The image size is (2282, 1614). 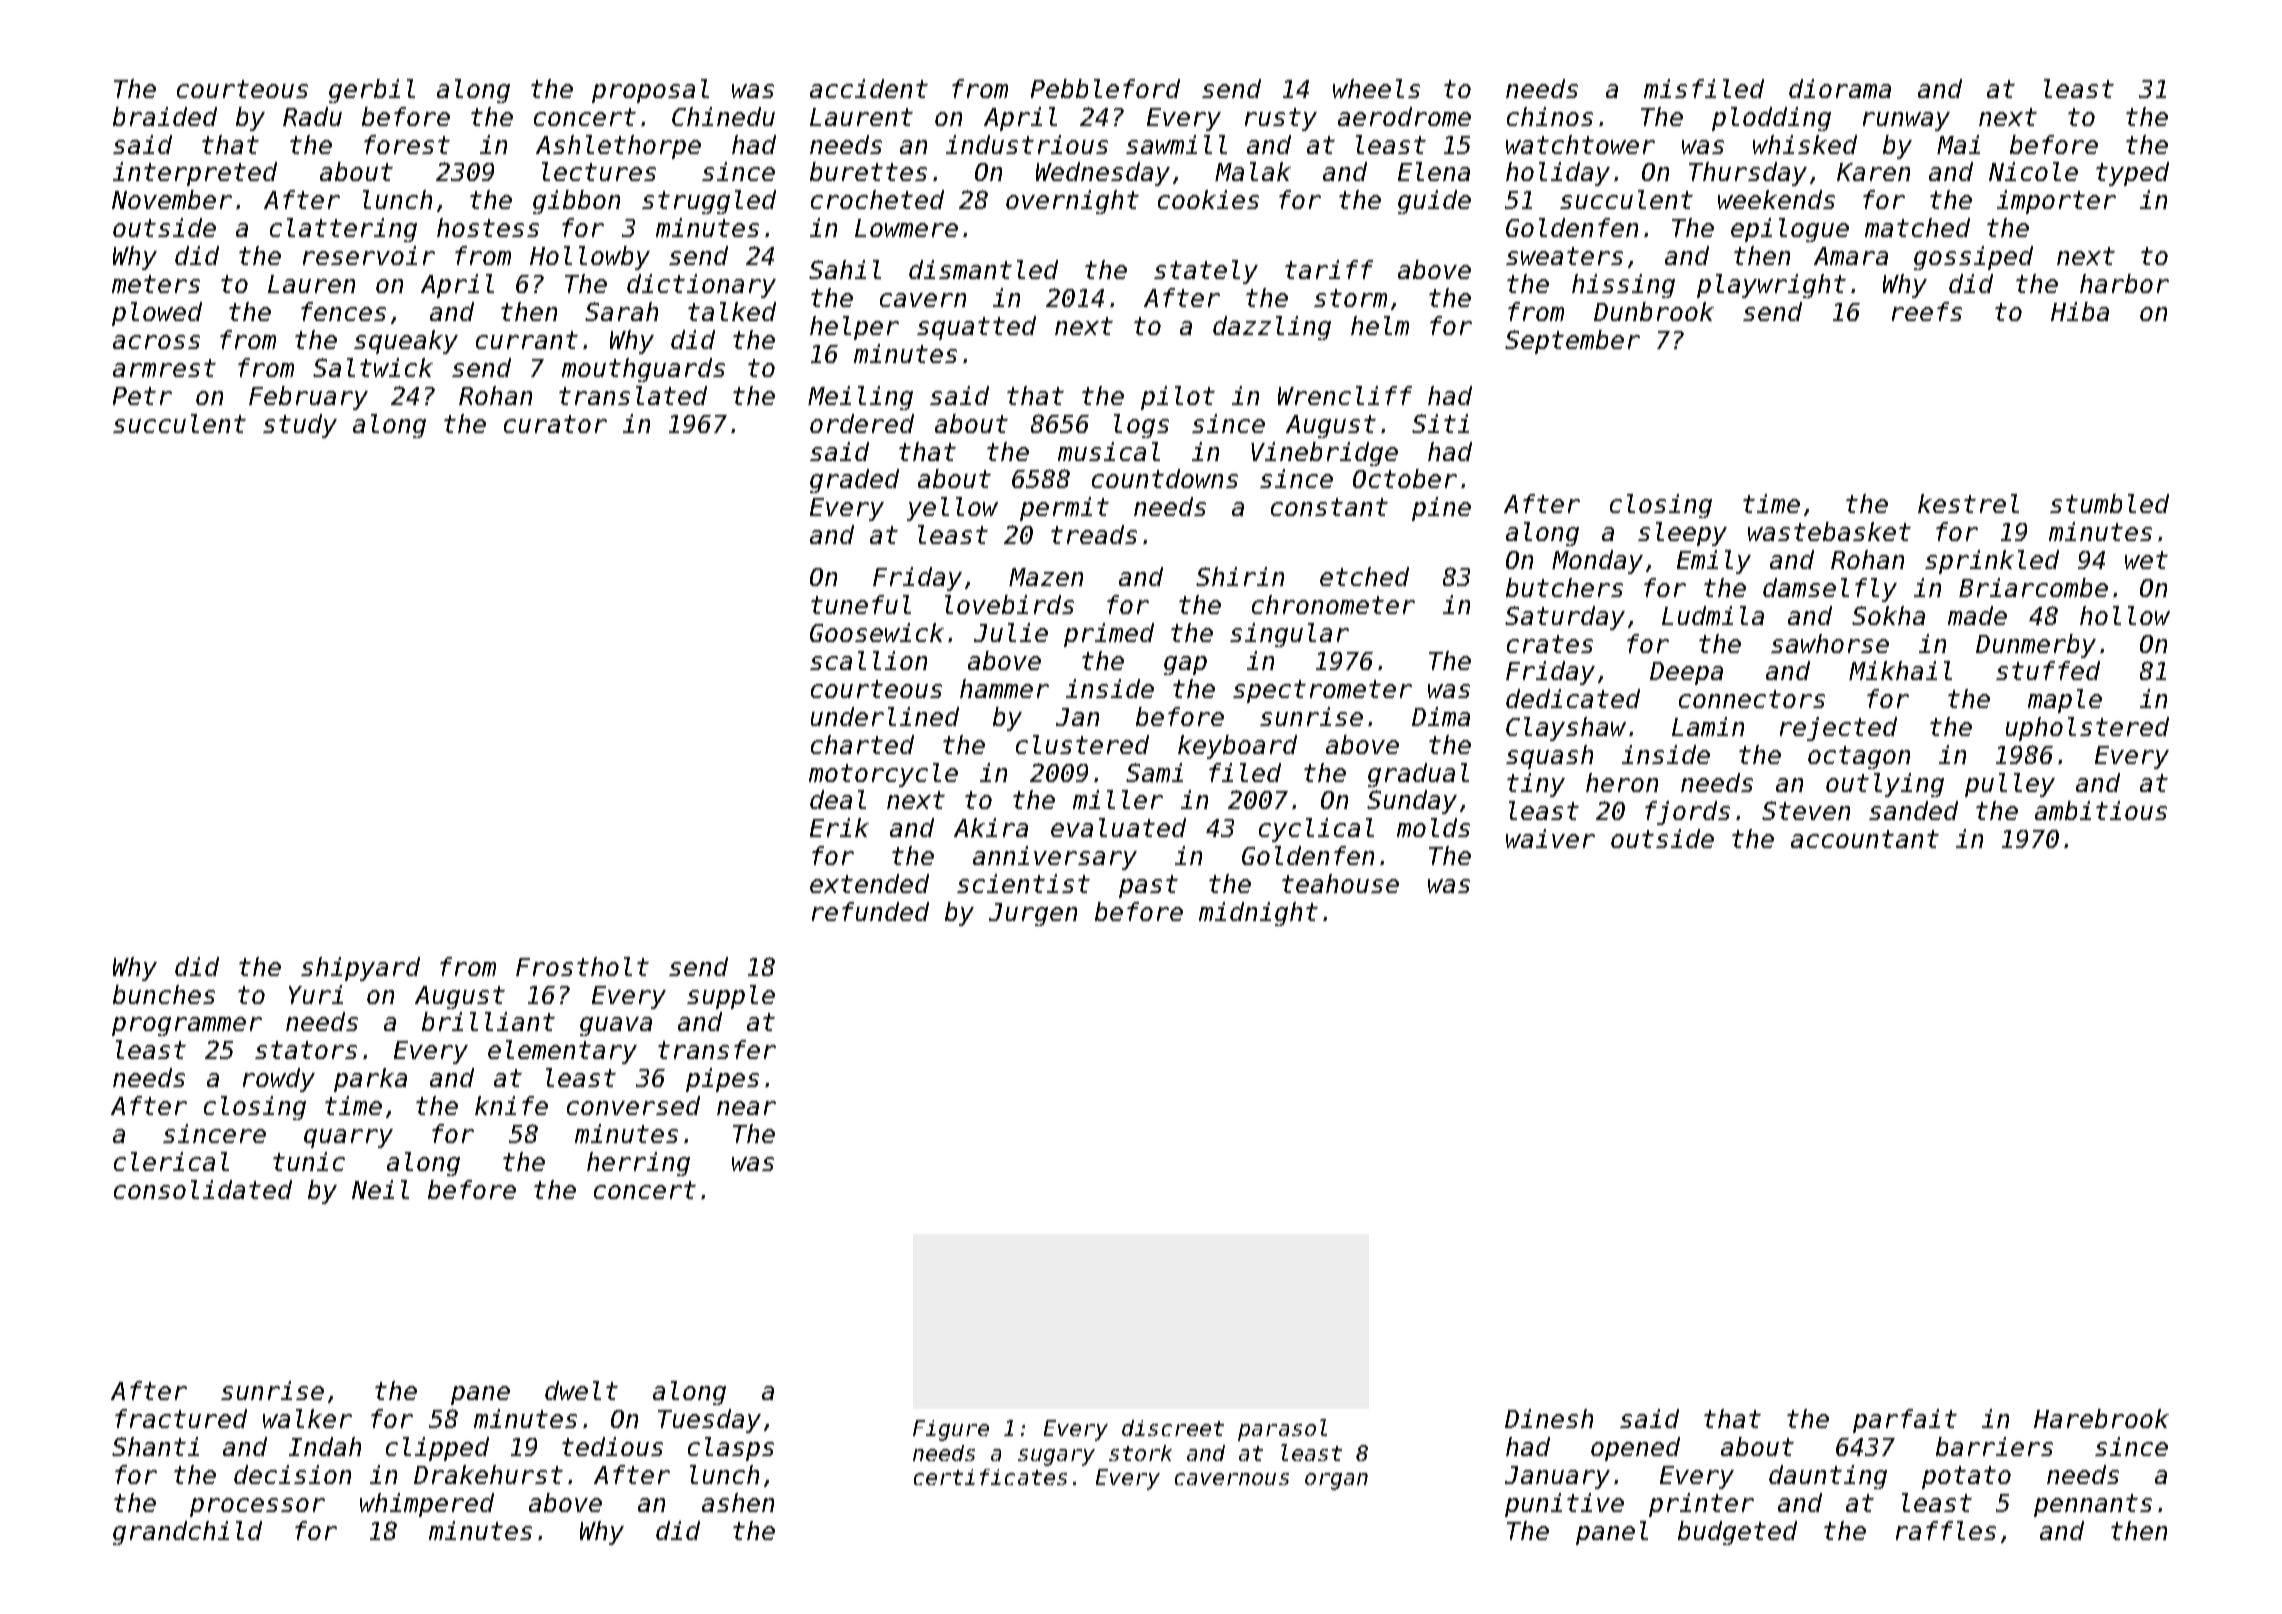 What do you see at coordinates (738, 1502) in the document?
I see `ashen` at bounding box center [738, 1502].
